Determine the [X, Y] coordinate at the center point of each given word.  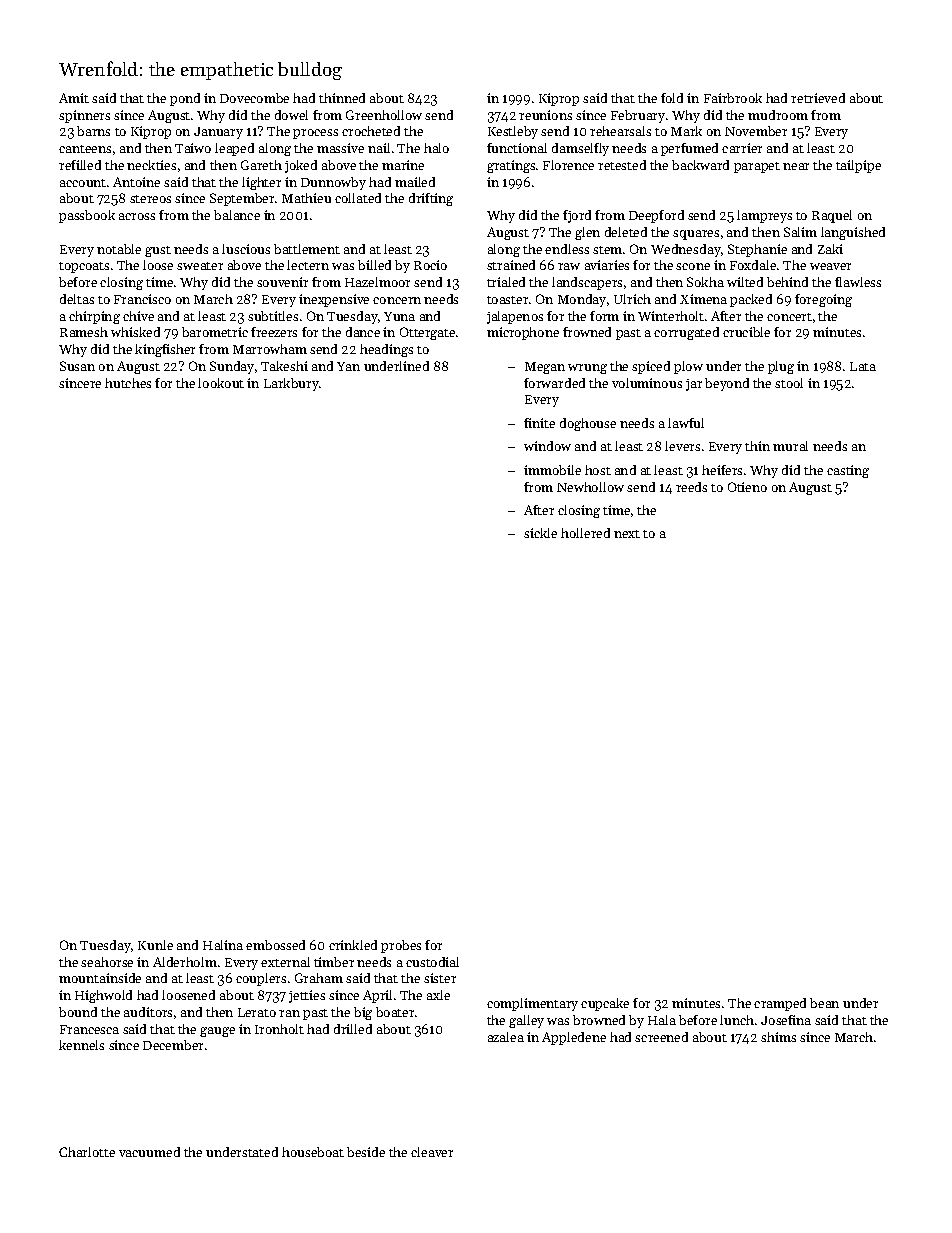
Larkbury [291, 384]
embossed [275, 945]
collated [358, 198]
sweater [200, 266]
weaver [830, 266]
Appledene [574, 1038]
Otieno [747, 487]
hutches [128, 383]
